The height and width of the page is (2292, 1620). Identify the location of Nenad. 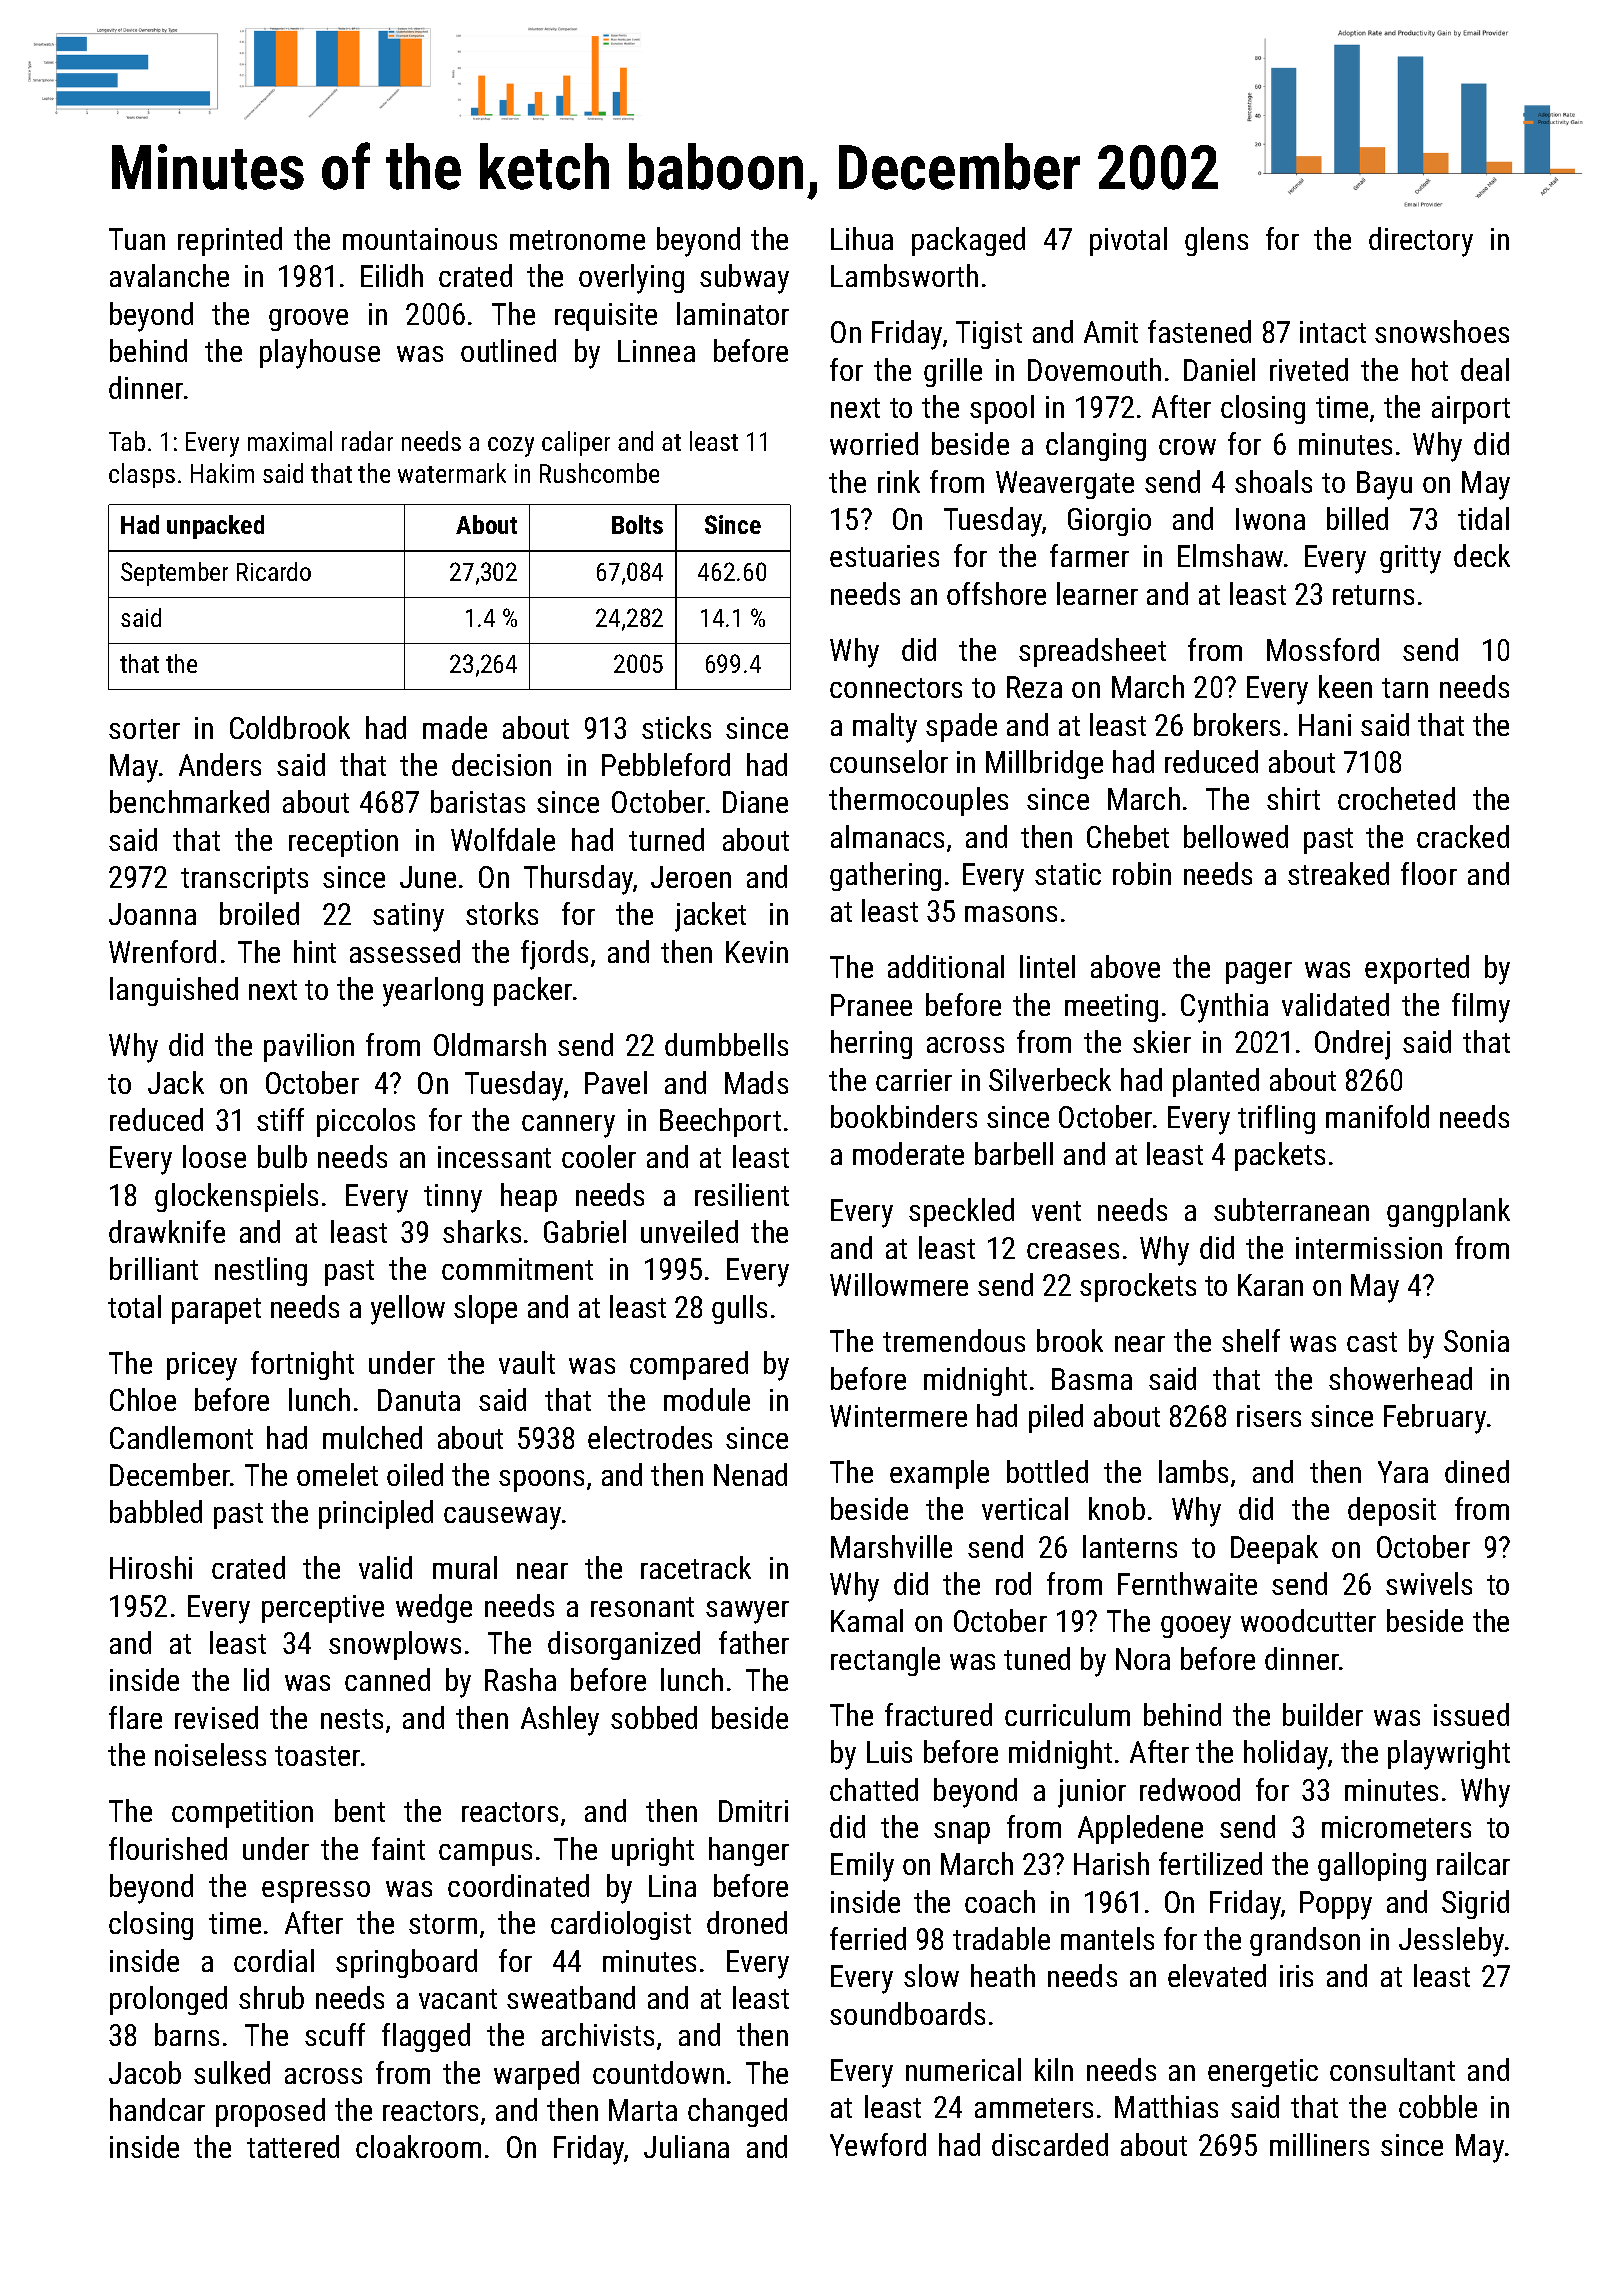
(750, 1474).
